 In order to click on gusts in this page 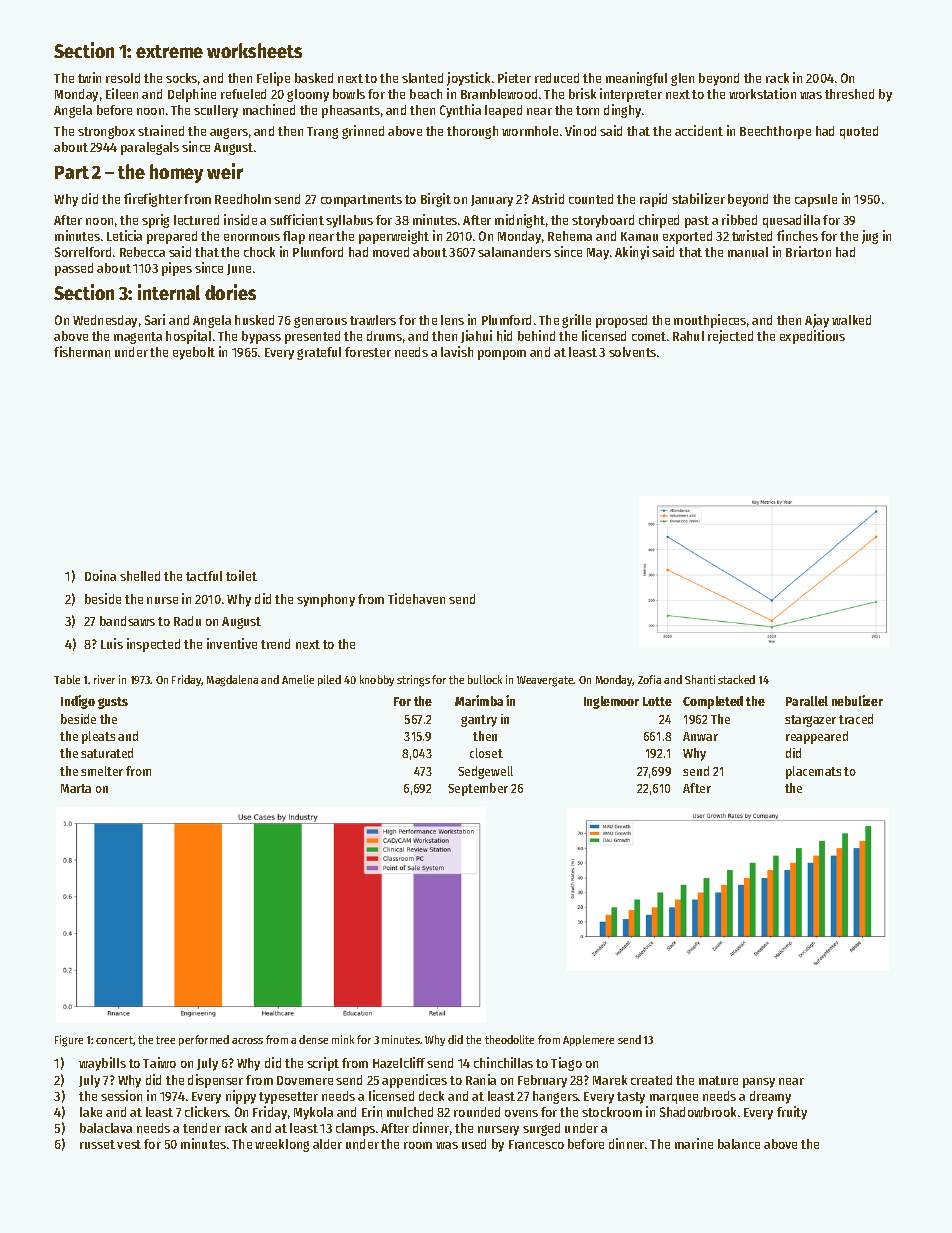, I will do `click(113, 703)`.
